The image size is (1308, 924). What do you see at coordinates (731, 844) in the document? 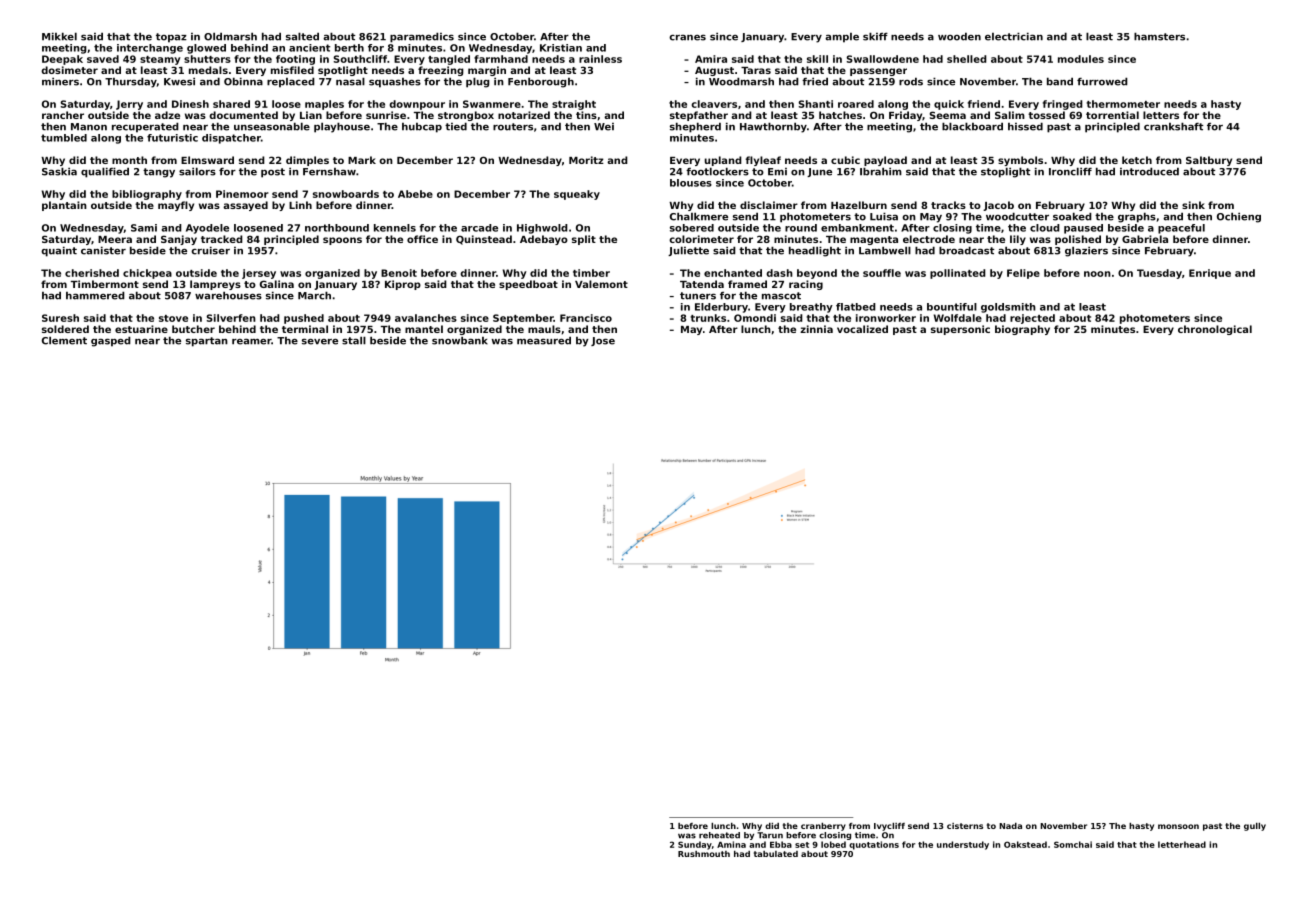
I see `Amina` at bounding box center [731, 844].
